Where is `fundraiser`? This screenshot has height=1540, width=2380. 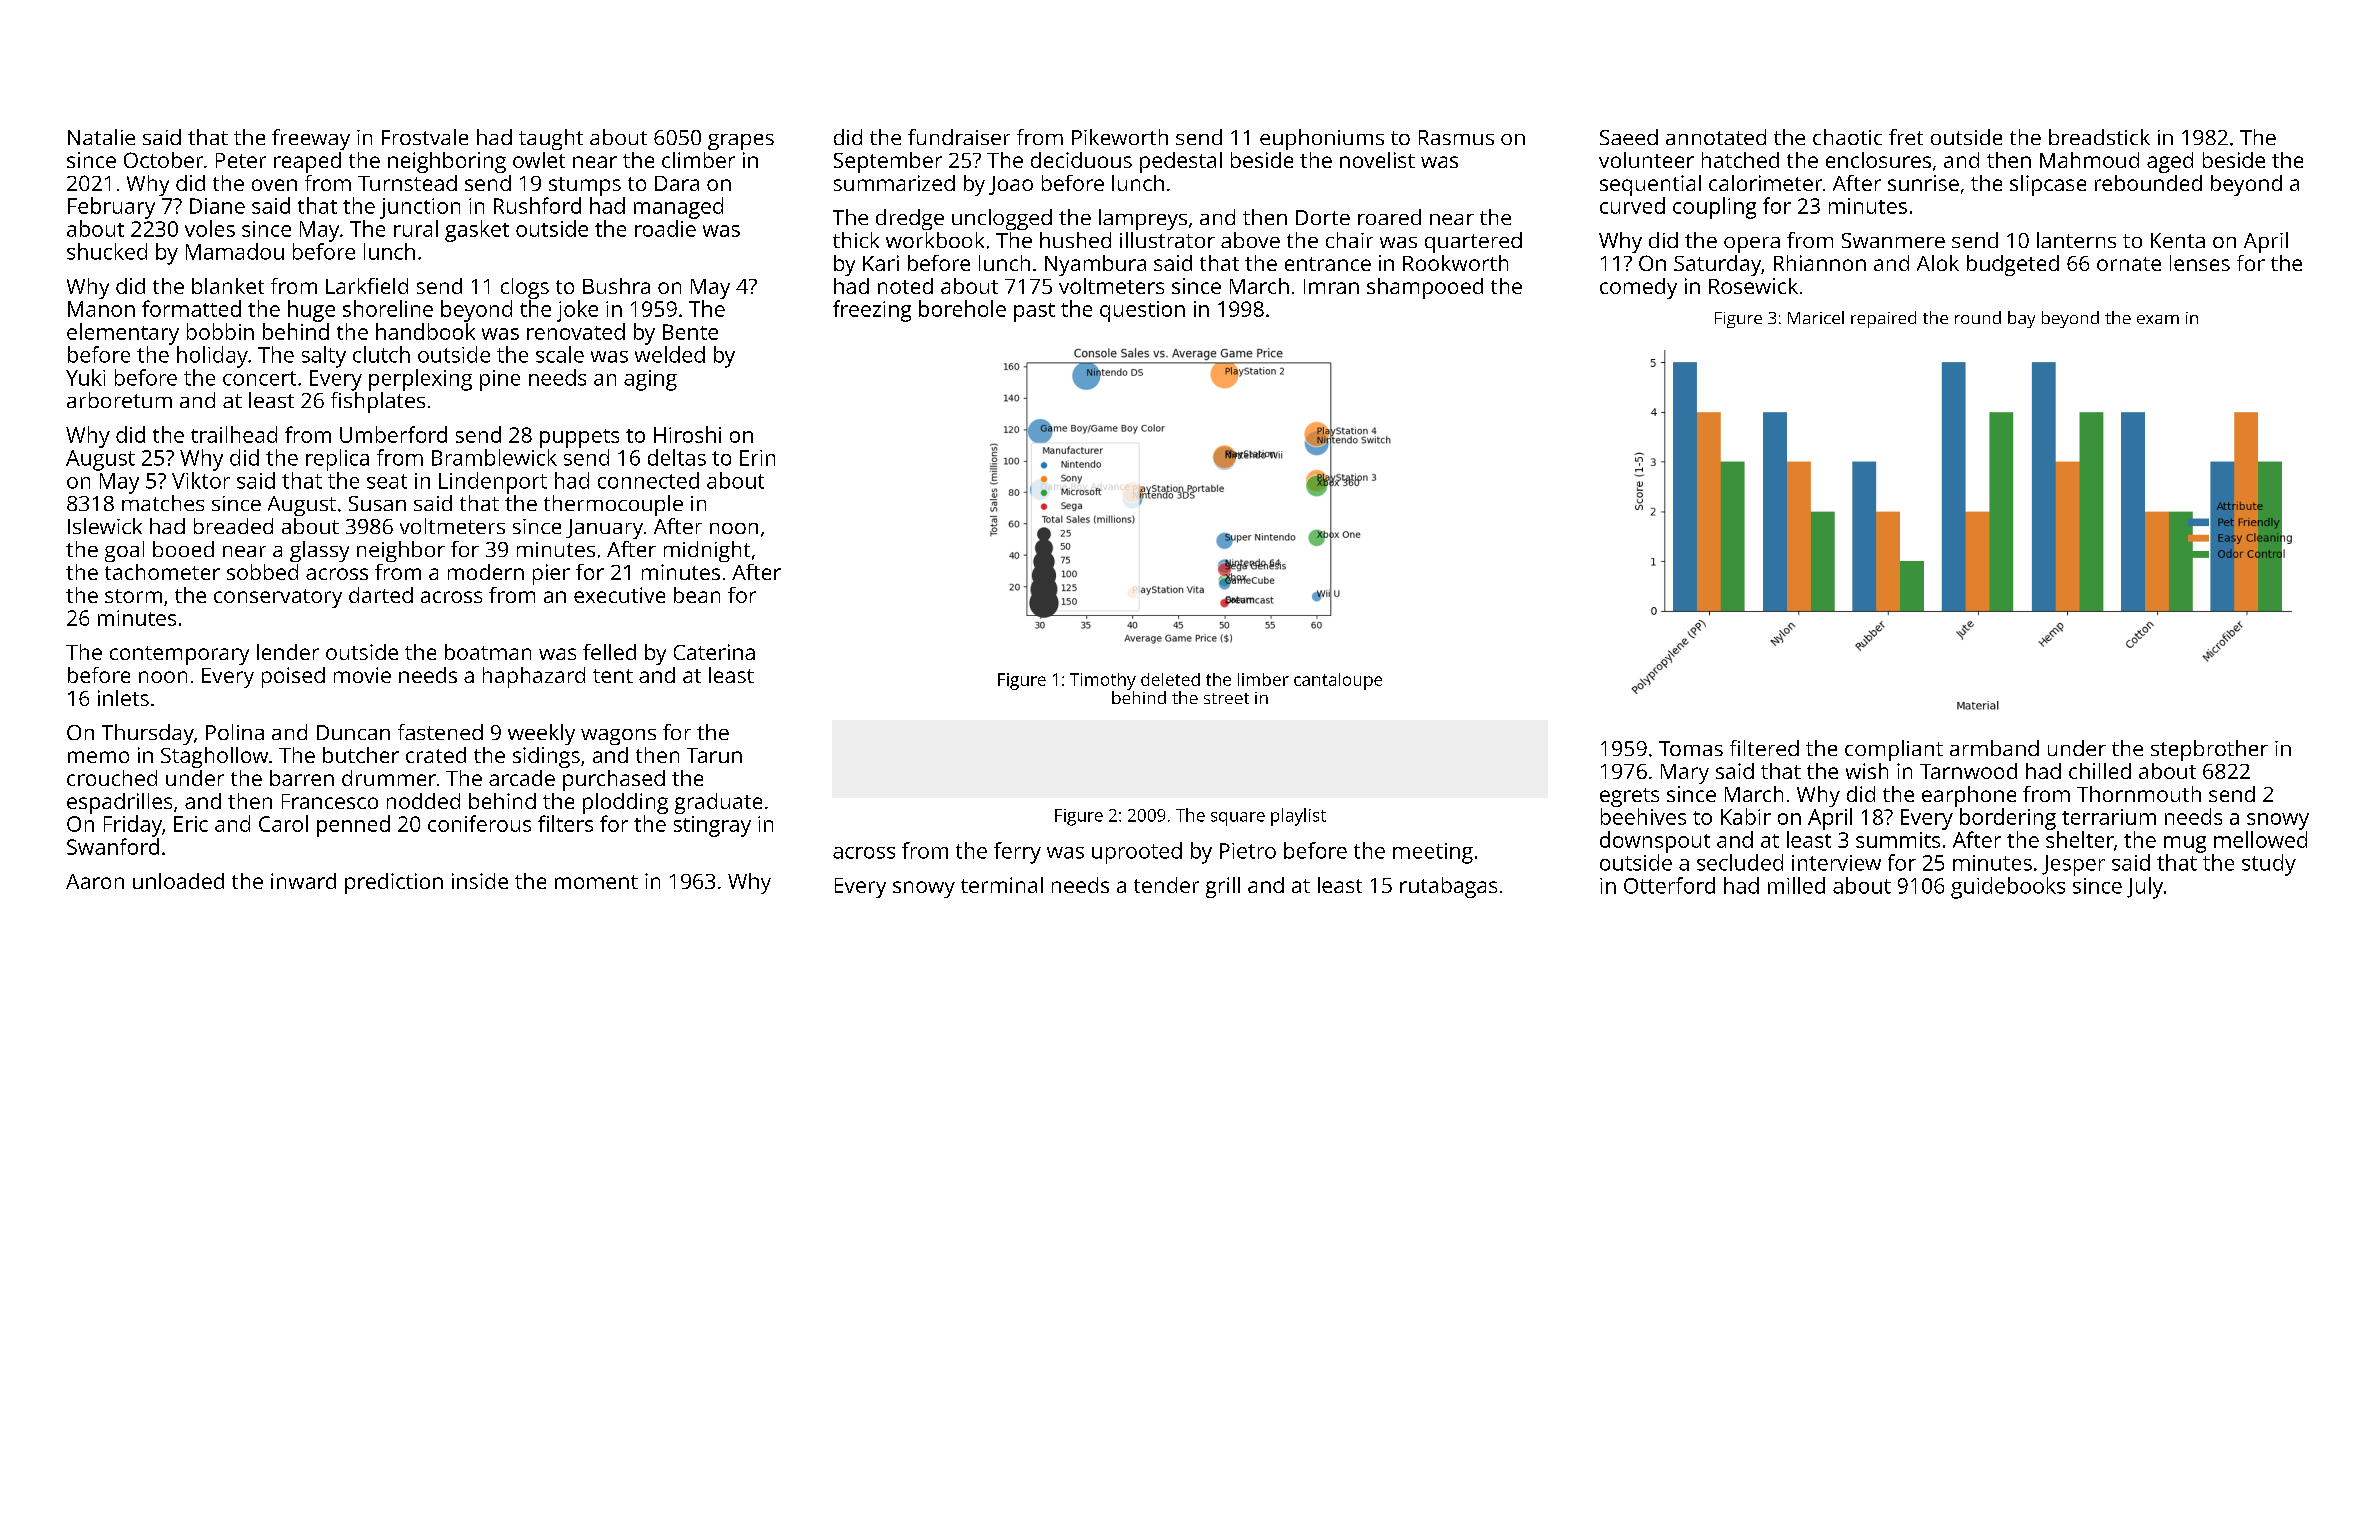 fundraiser is located at coordinates (959, 137).
